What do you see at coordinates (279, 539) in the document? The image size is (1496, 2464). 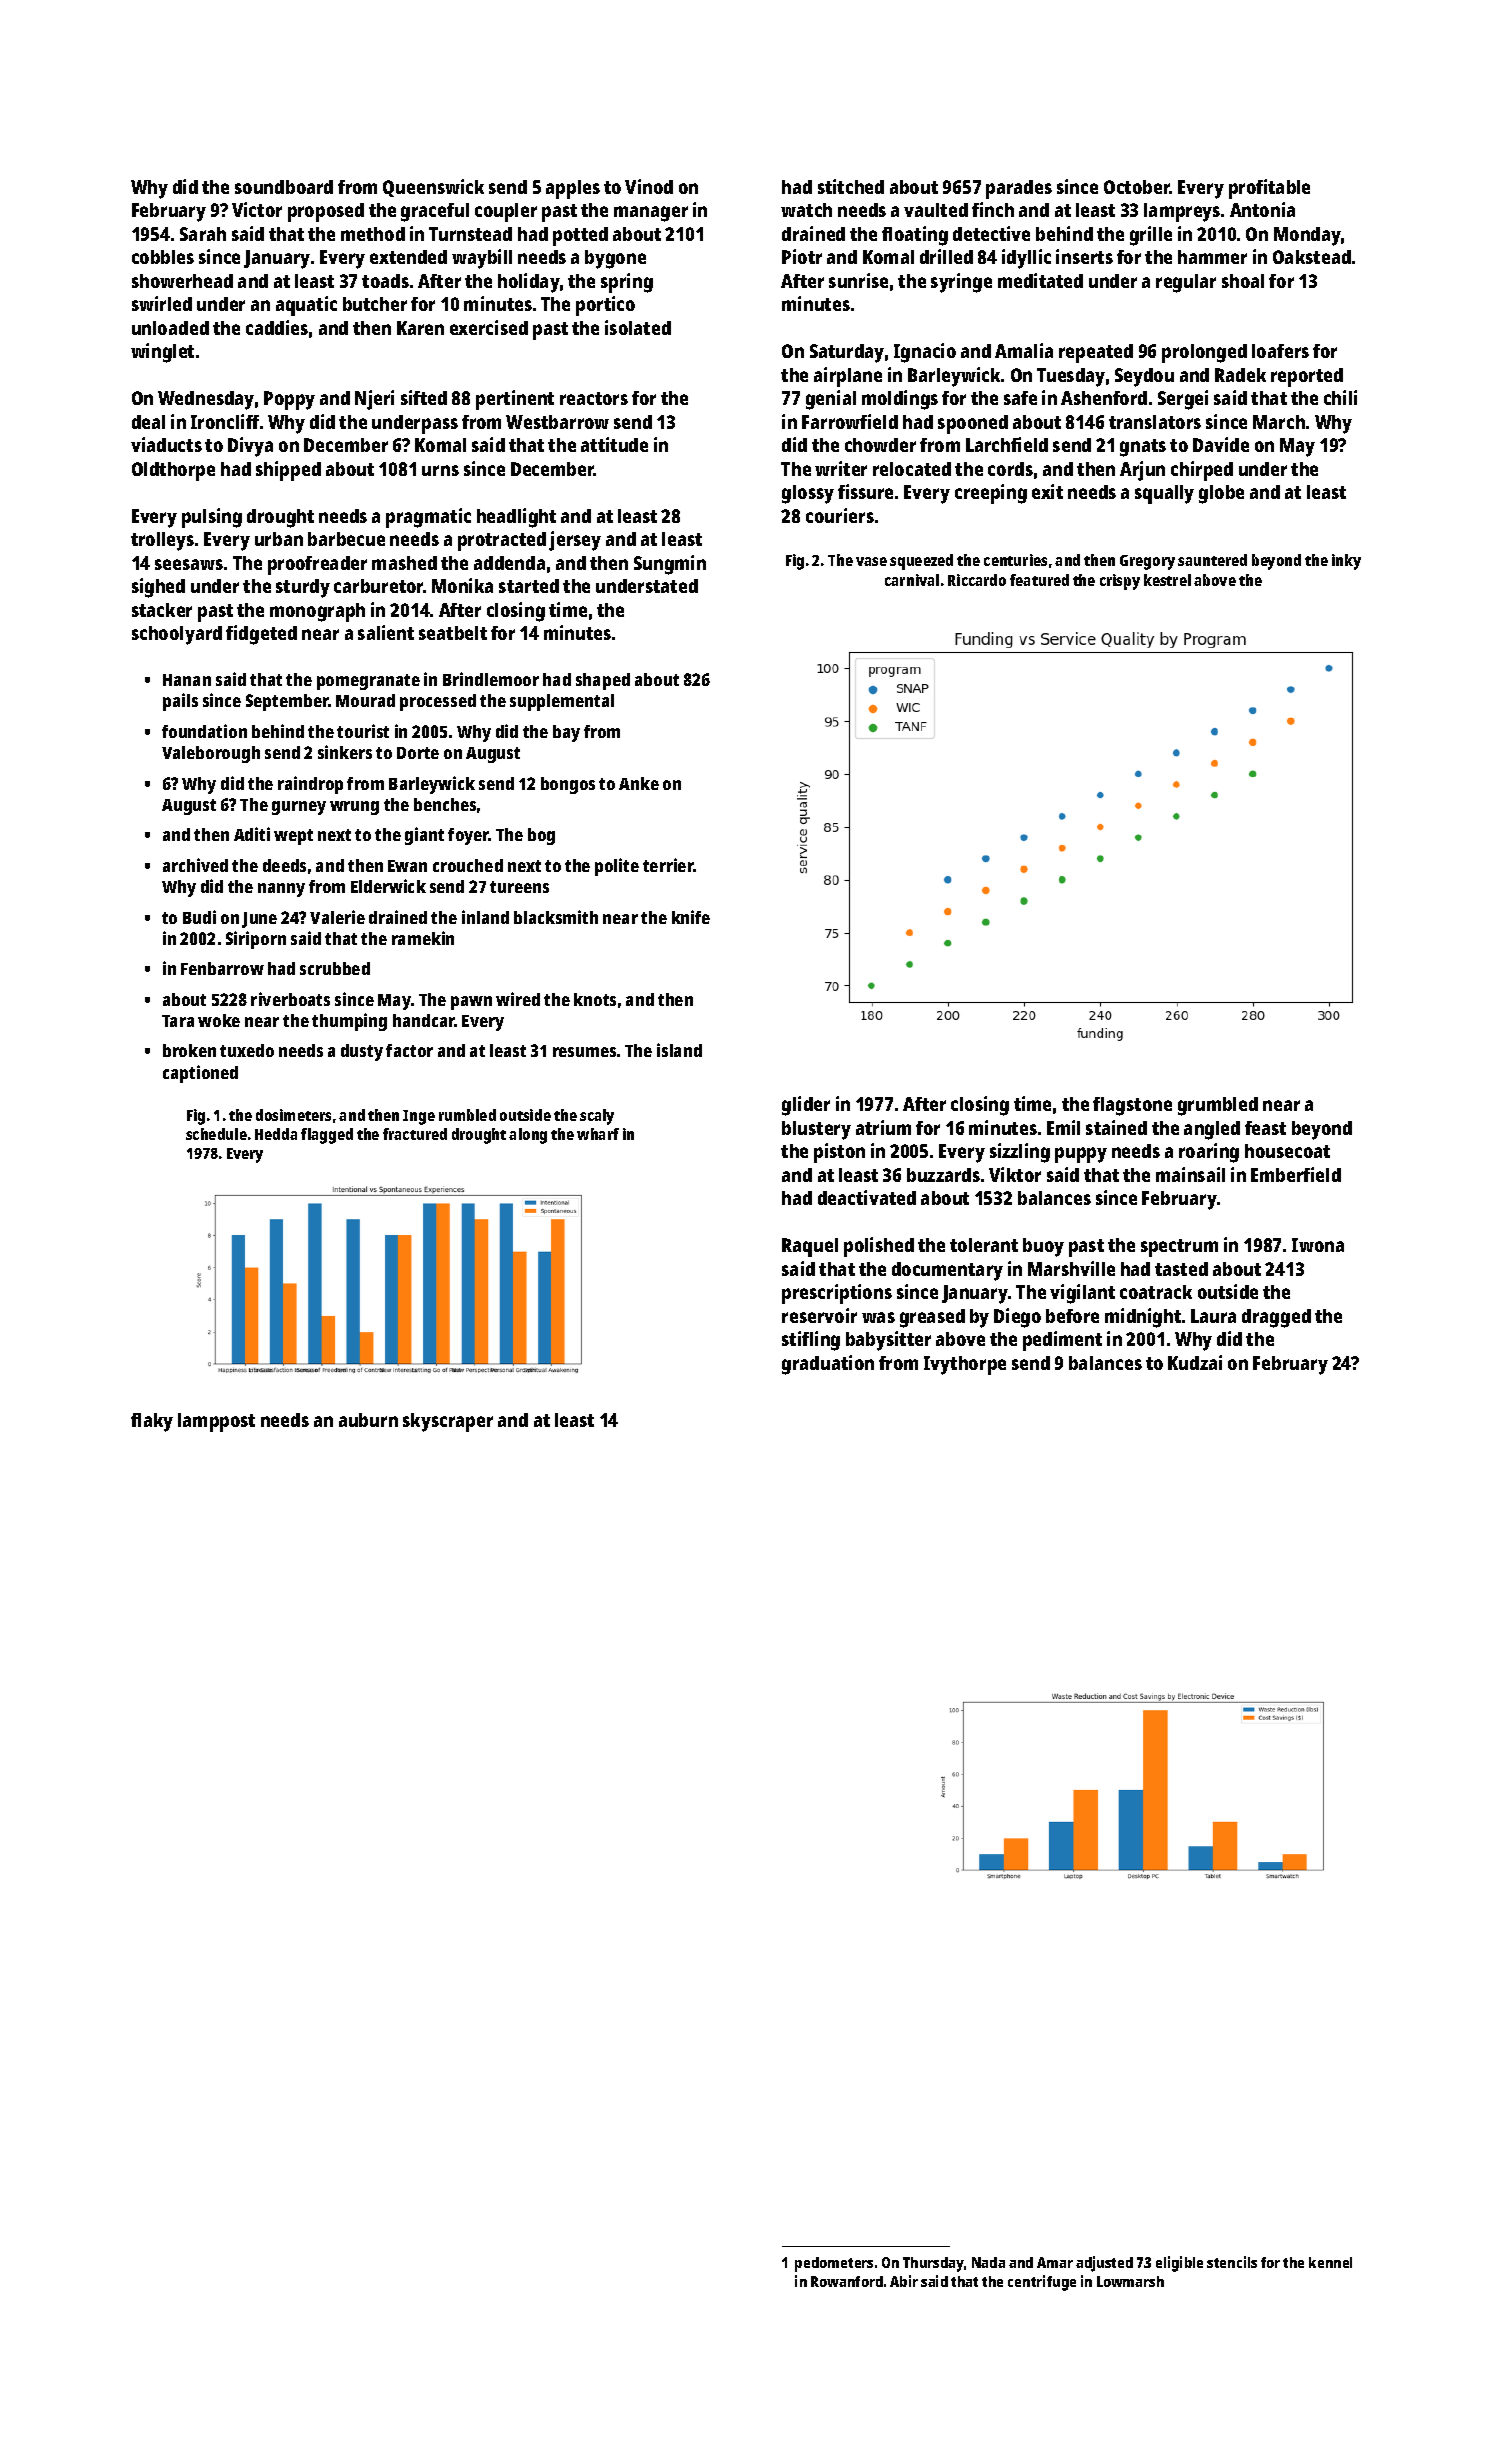 I see `urban` at bounding box center [279, 539].
